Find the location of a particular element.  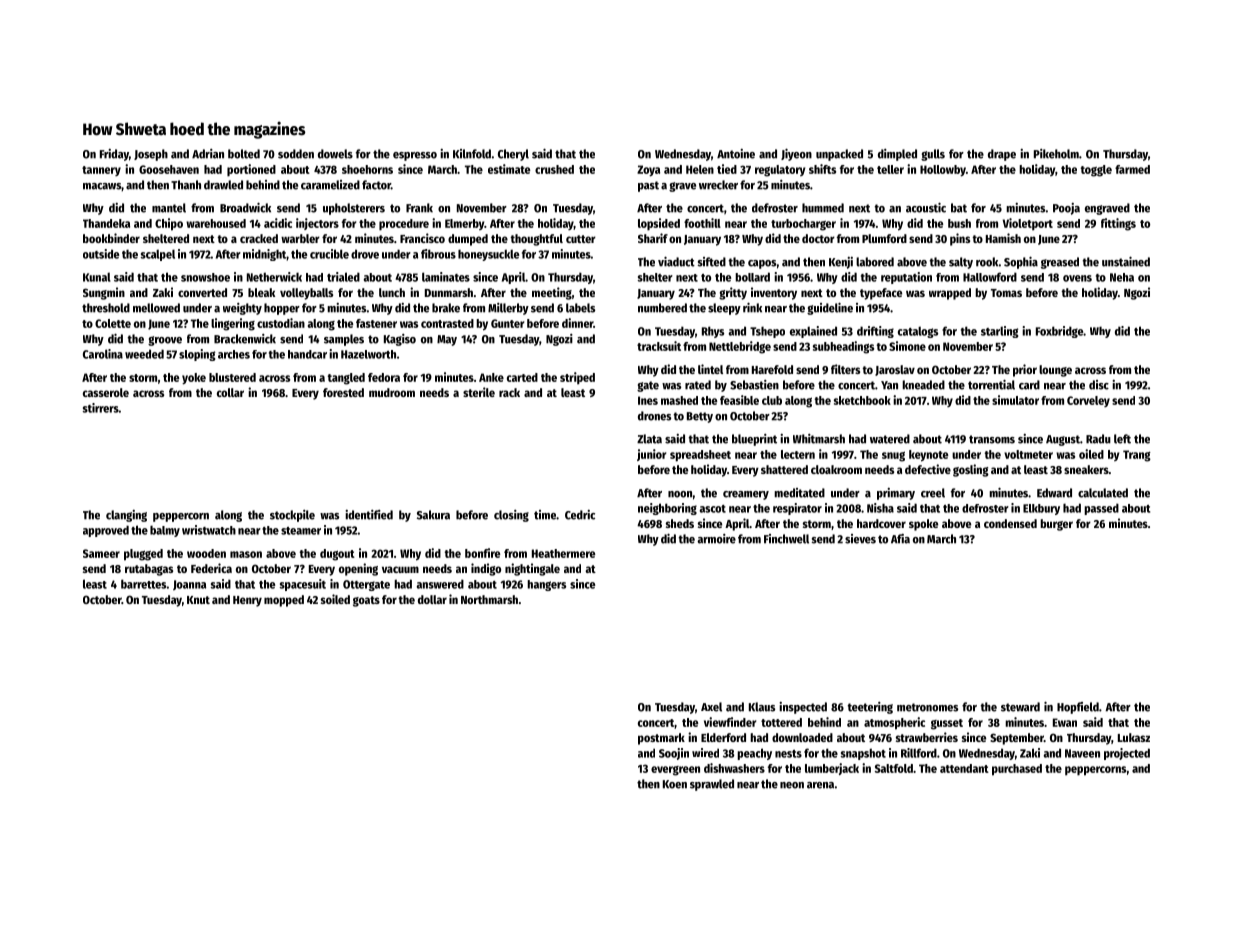

Koen is located at coordinates (675, 784).
